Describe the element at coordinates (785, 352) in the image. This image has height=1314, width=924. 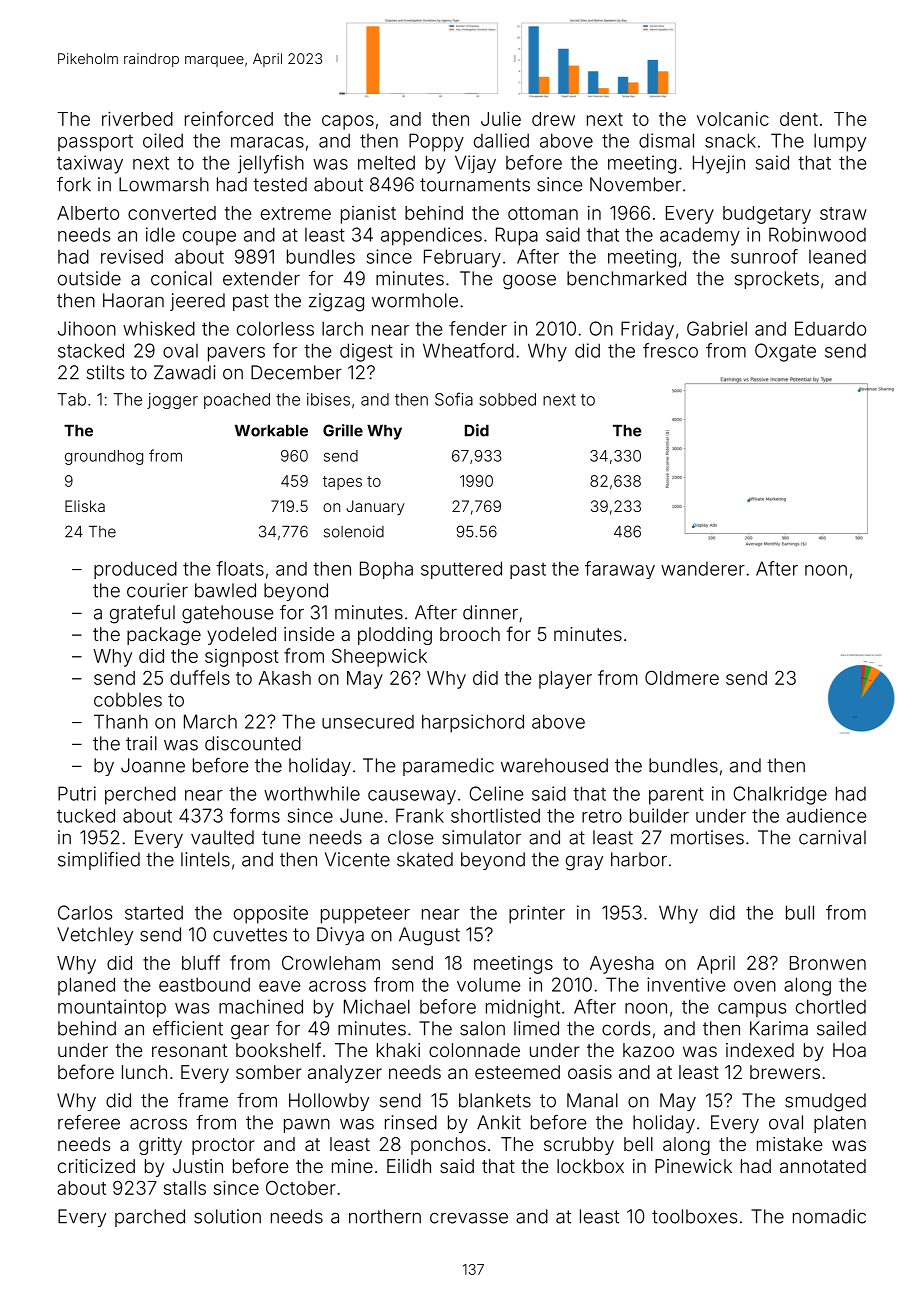
I see `Oxgate` at that location.
